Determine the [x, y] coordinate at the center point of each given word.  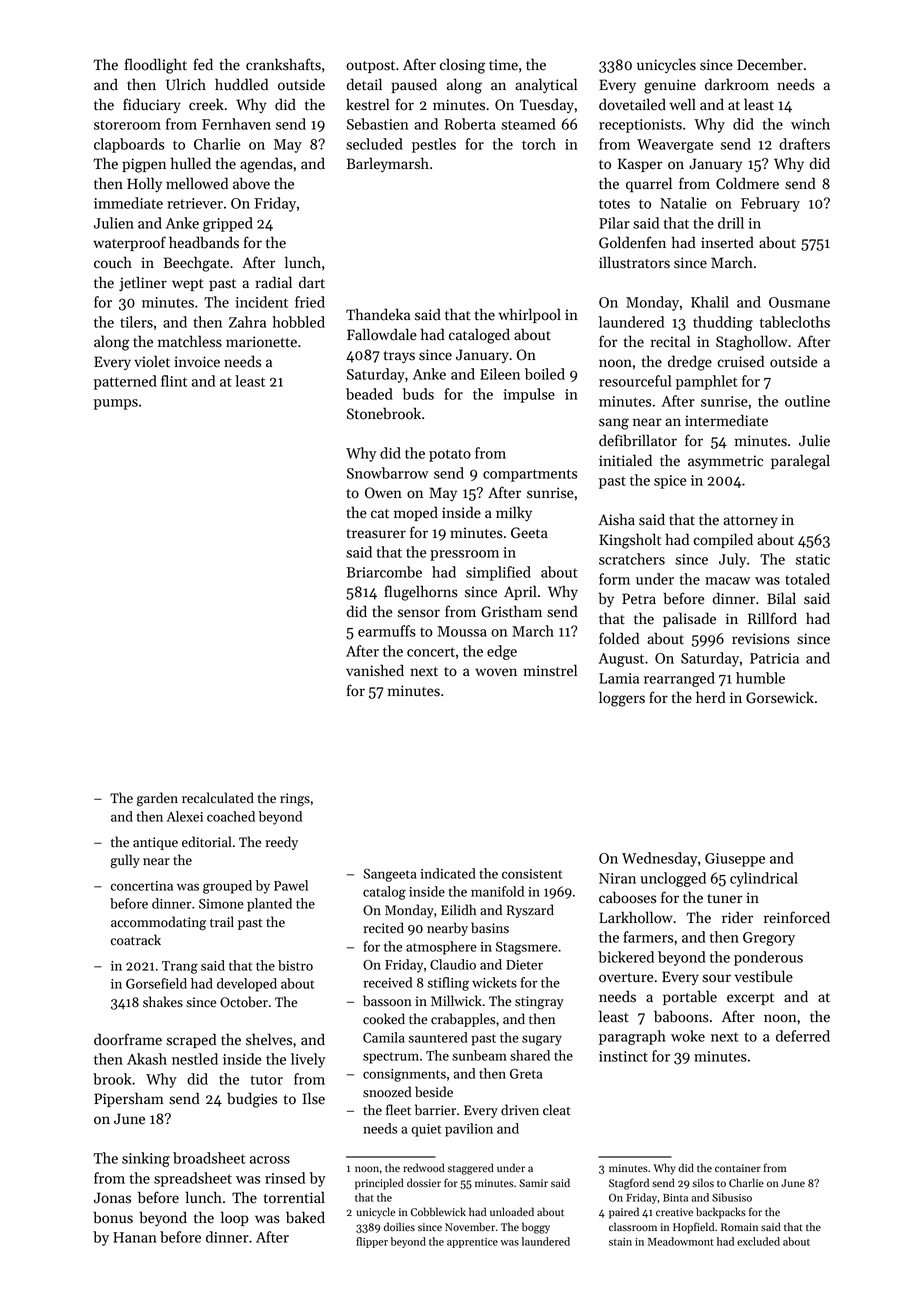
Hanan [135, 1237]
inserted [727, 242]
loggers [622, 699]
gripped [228, 224]
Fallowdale [382, 334]
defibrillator [638, 440]
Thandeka [378, 314]
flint [174, 381]
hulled [191, 163]
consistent [532, 874]
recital [670, 341]
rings [295, 800]
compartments [530, 475]
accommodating [158, 923]
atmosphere [441, 948]
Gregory [769, 939]
